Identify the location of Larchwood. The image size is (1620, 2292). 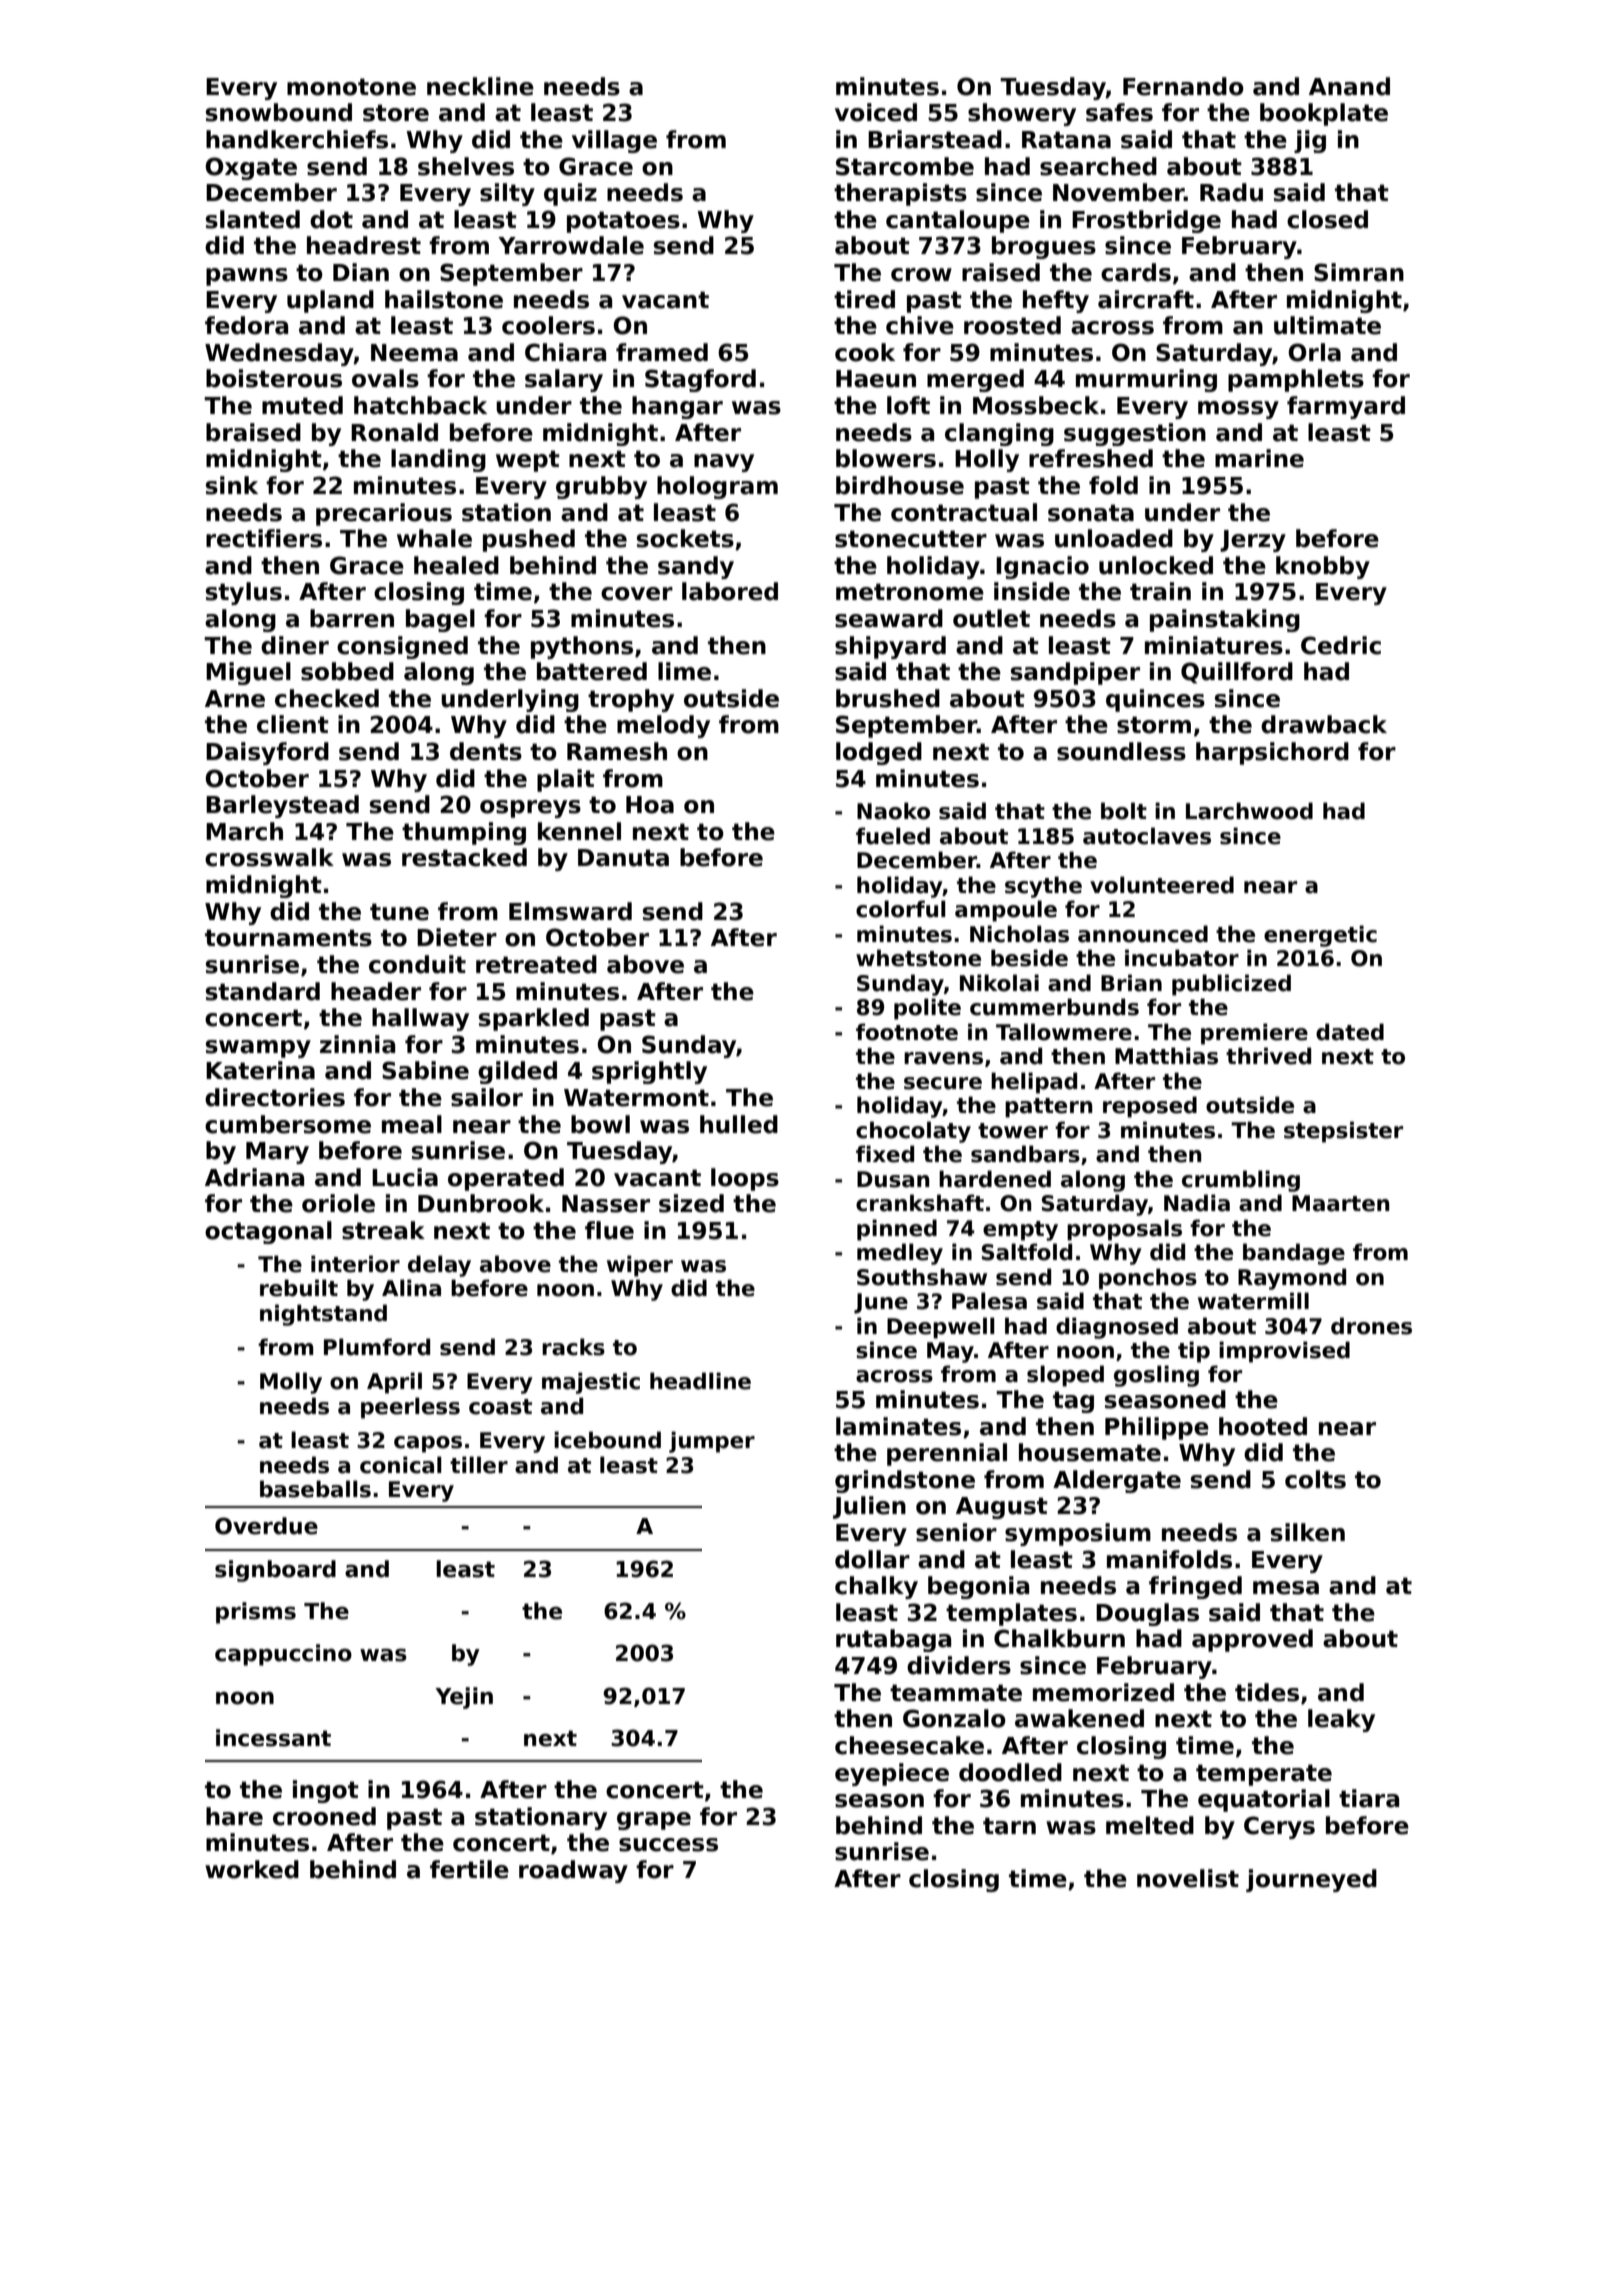
(1249, 811).
